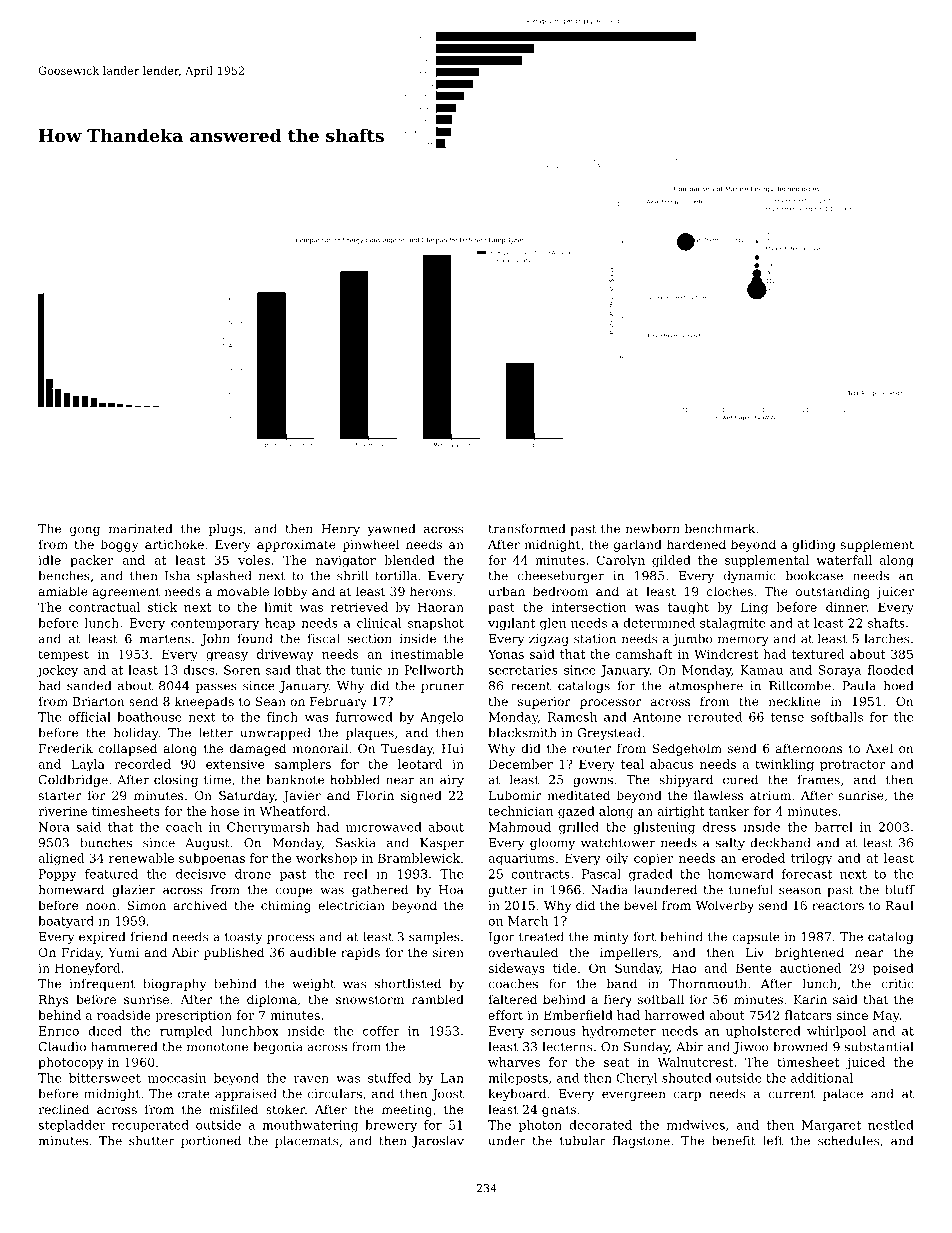 This screenshot has height=1233, width=952. What do you see at coordinates (152, 1141) in the screenshot?
I see `shutter` at bounding box center [152, 1141].
